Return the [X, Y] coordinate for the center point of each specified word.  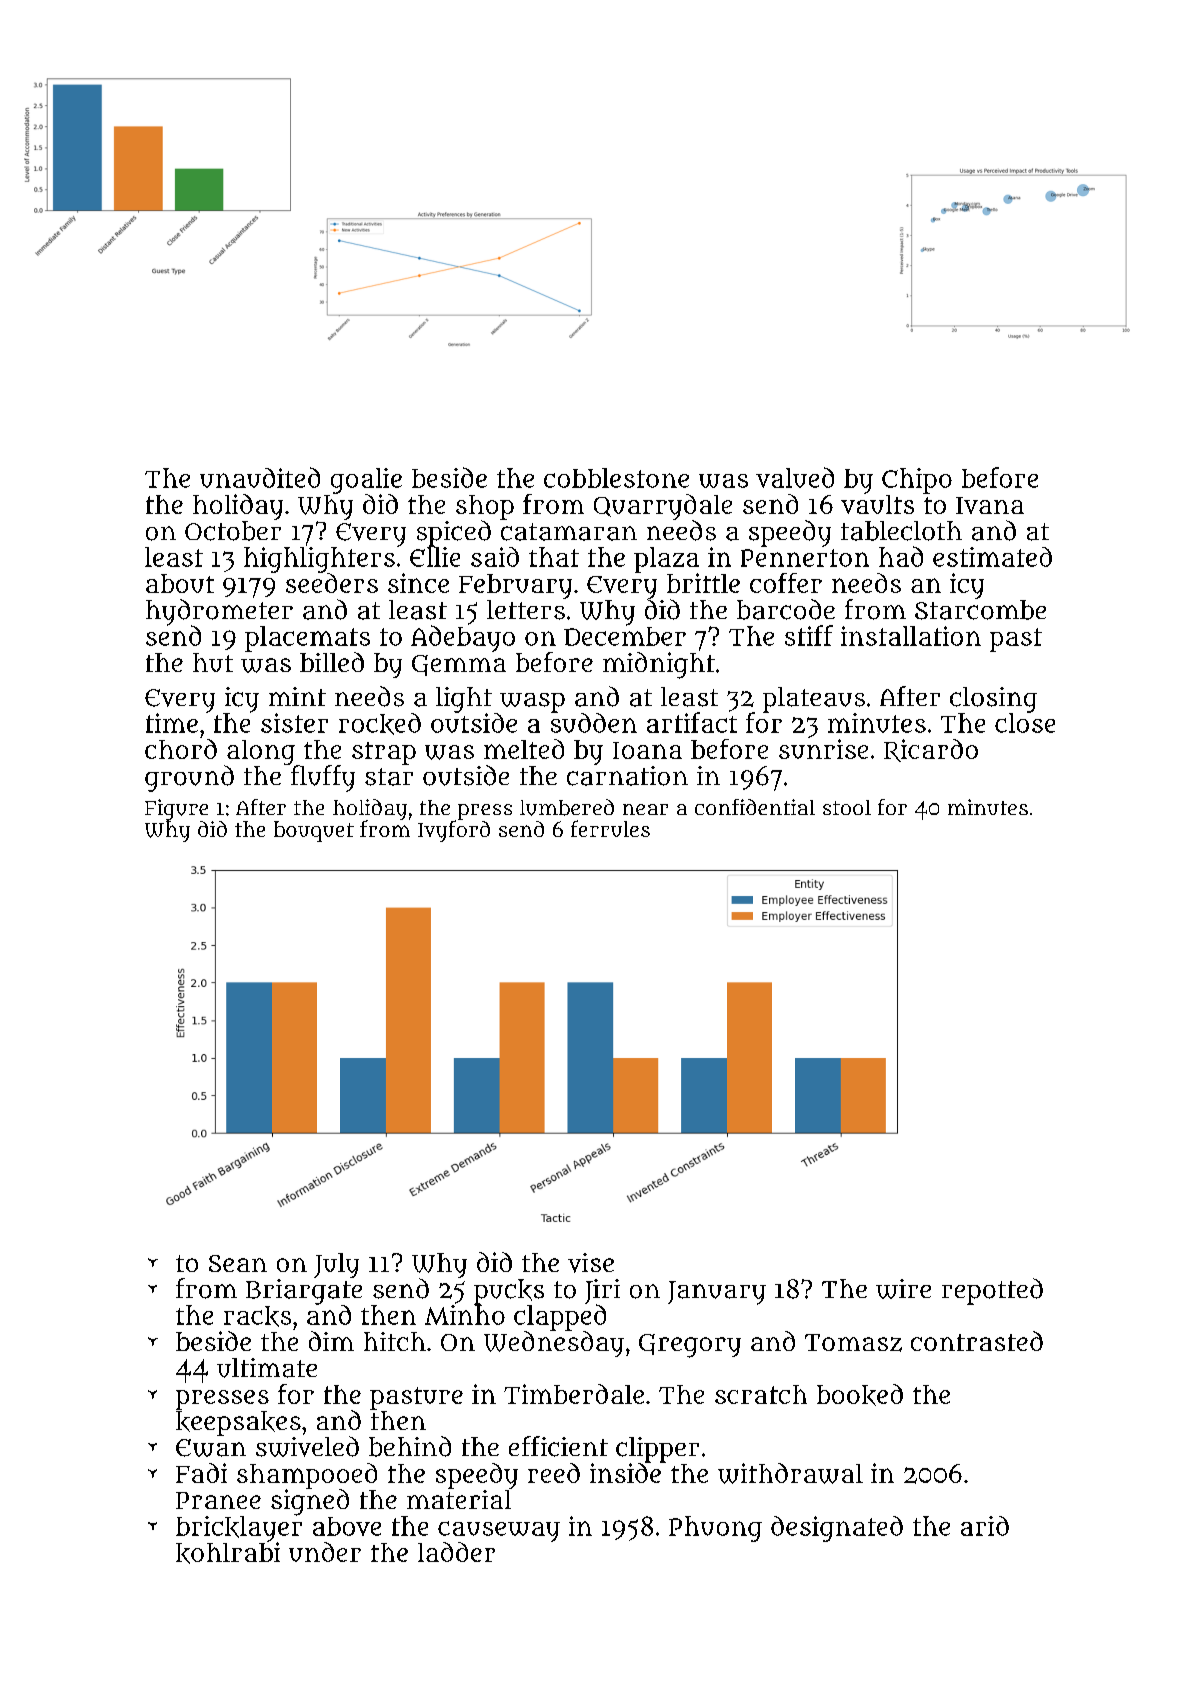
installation [911, 636]
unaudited [260, 477]
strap [384, 753]
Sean [238, 1263]
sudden [594, 722]
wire [903, 1289]
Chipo [917, 481]
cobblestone [616, 478]
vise [591, 1263]
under [325, 1552]
